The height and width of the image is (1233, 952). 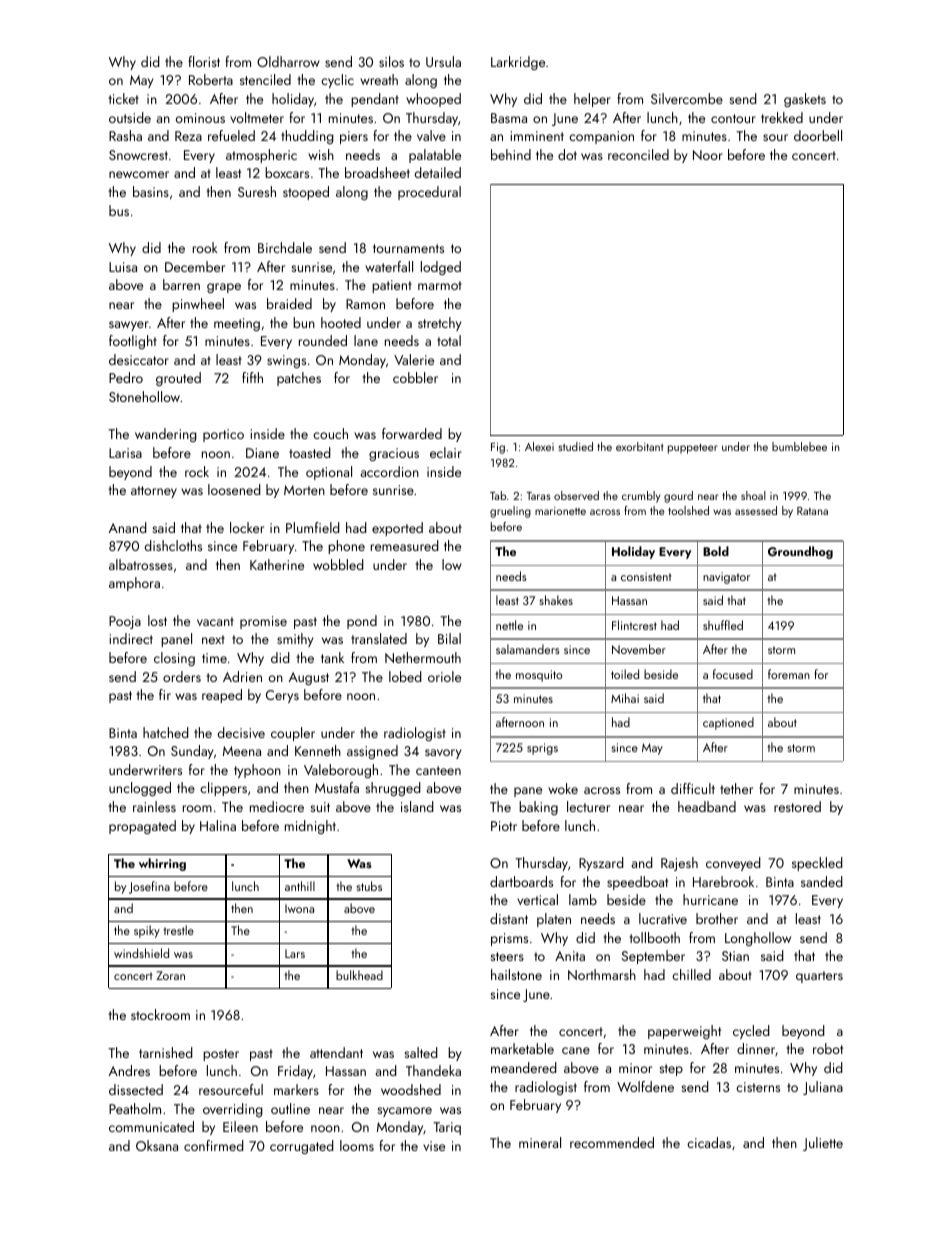 What do you see at coordinates (195, 266) in the image?
I see `December` at bounding box center [195, 266].
